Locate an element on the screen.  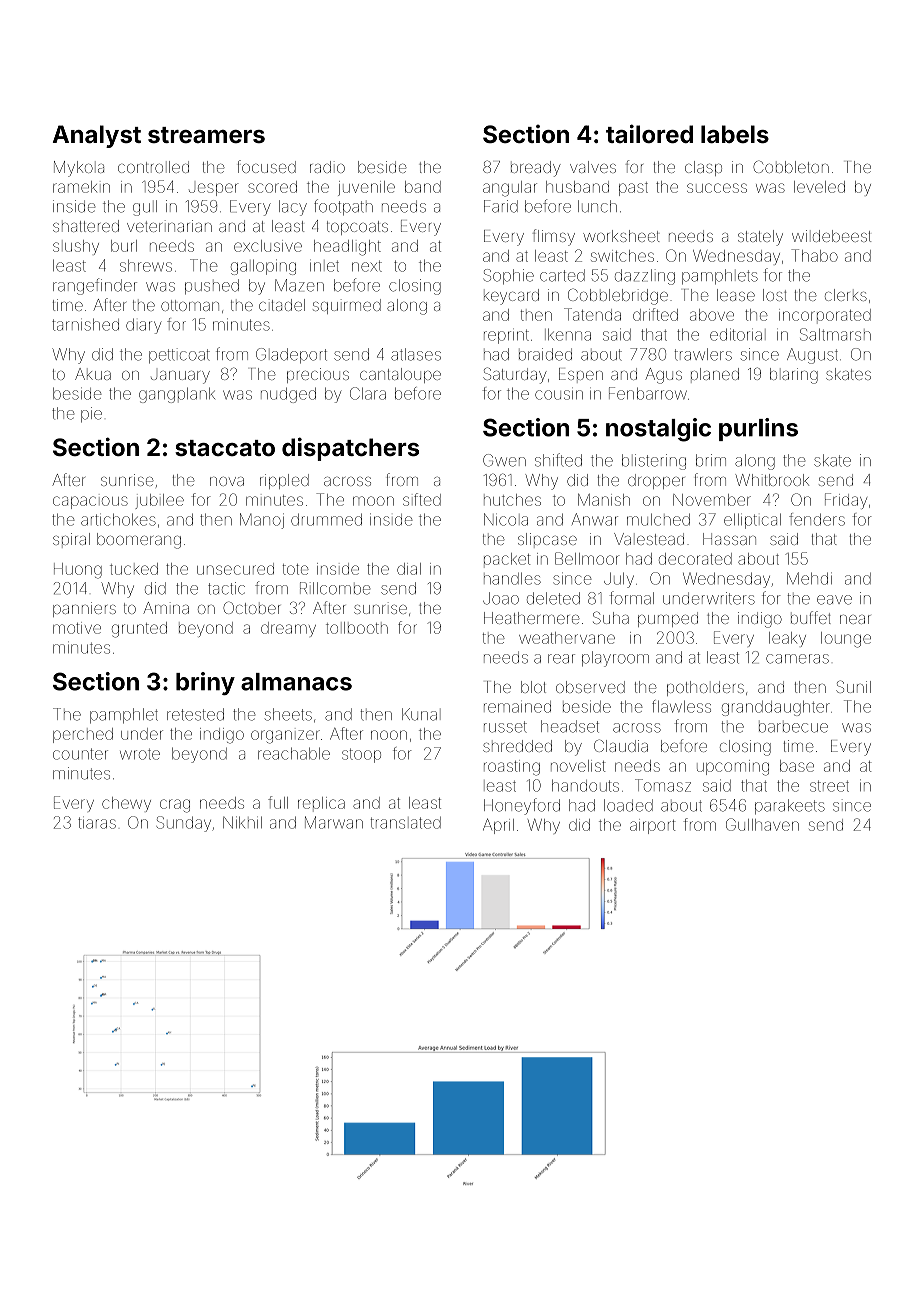
streamers is located at coordinates (206, 135).
